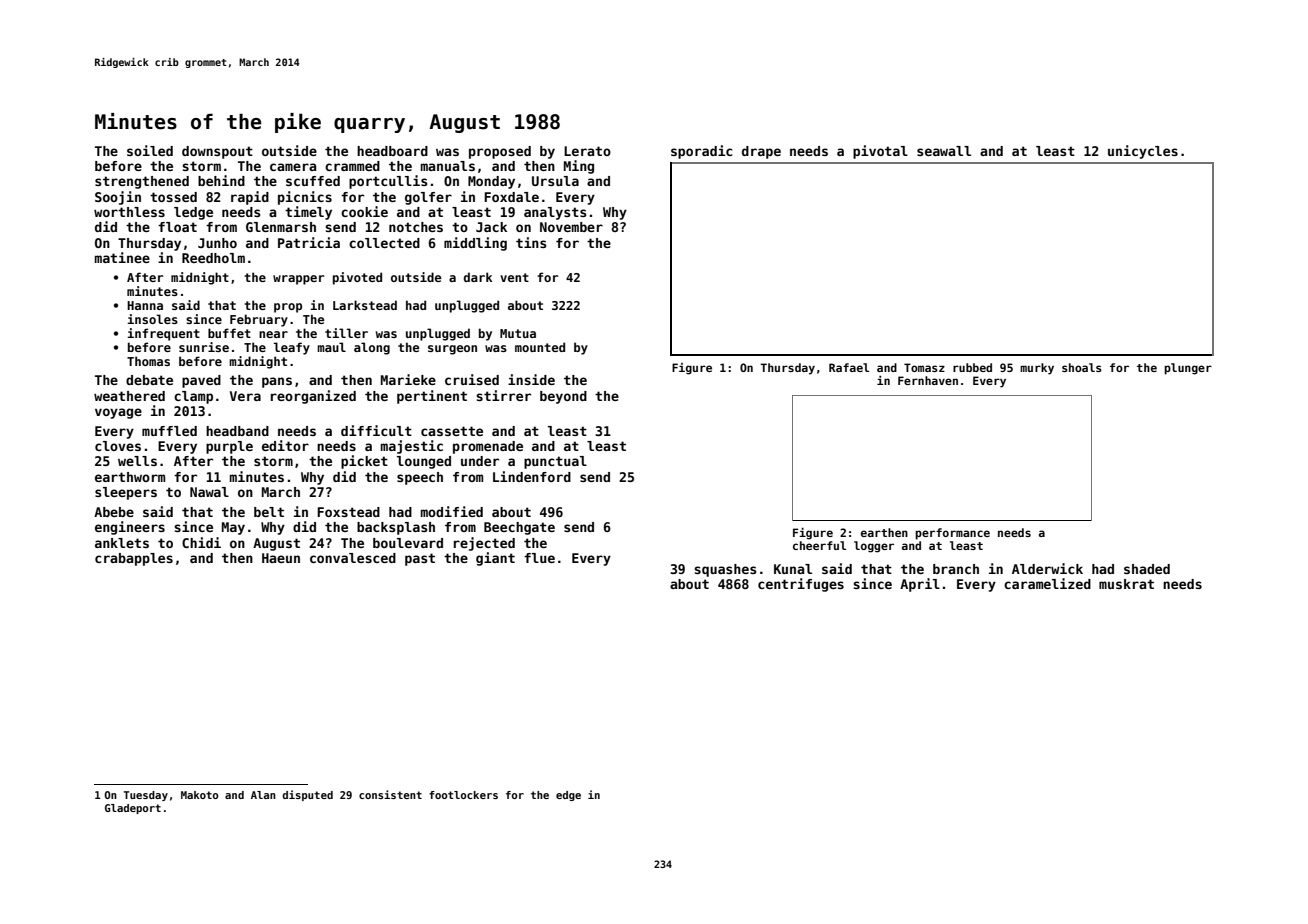 The width and height of the screenshot is (1308, 924). What do you see at coordinates (793, 569) in the screenshot?
I see `Kunal` at bounding box center [793, 569].
